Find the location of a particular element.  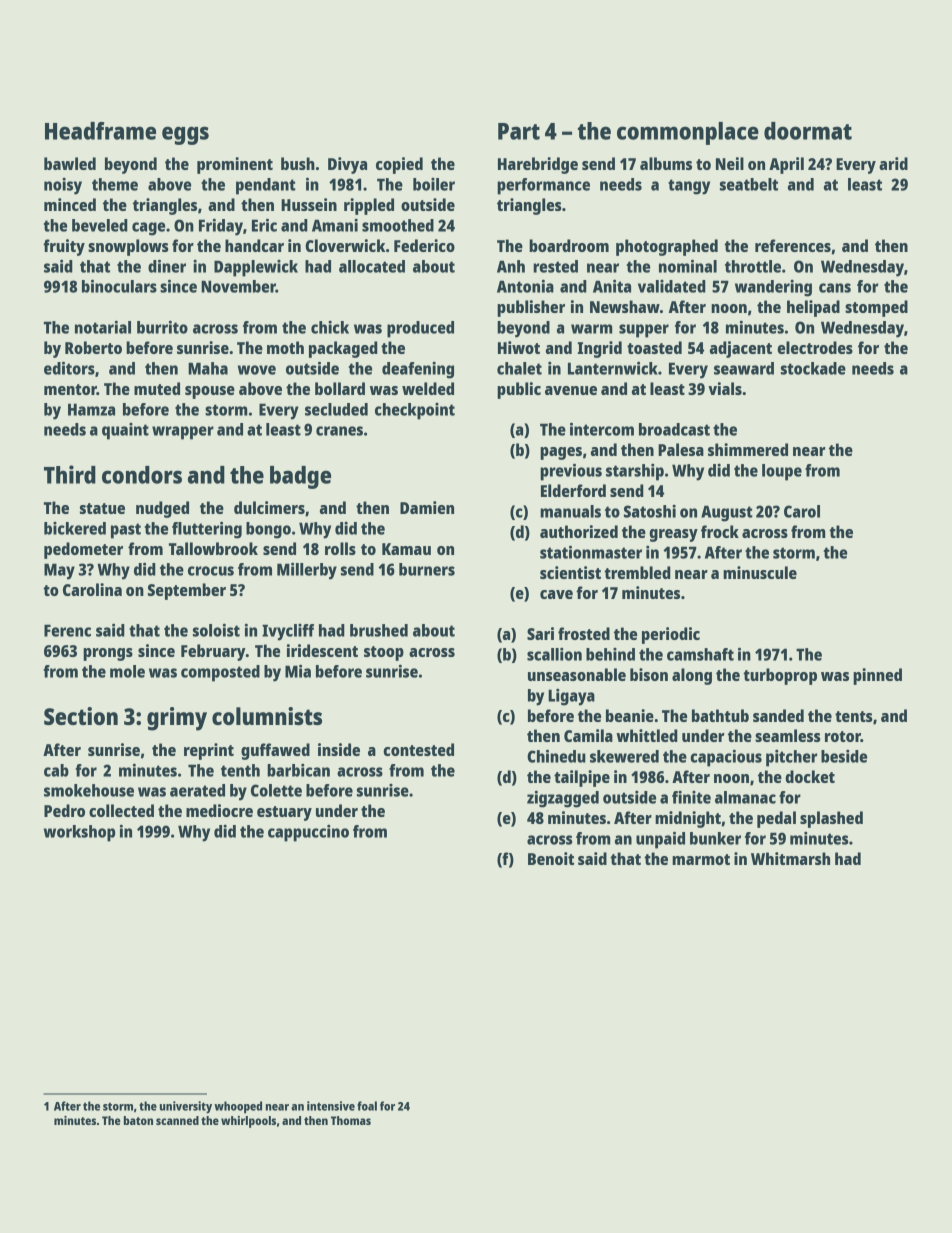

fluttering is located at coordinates (207, 530).
